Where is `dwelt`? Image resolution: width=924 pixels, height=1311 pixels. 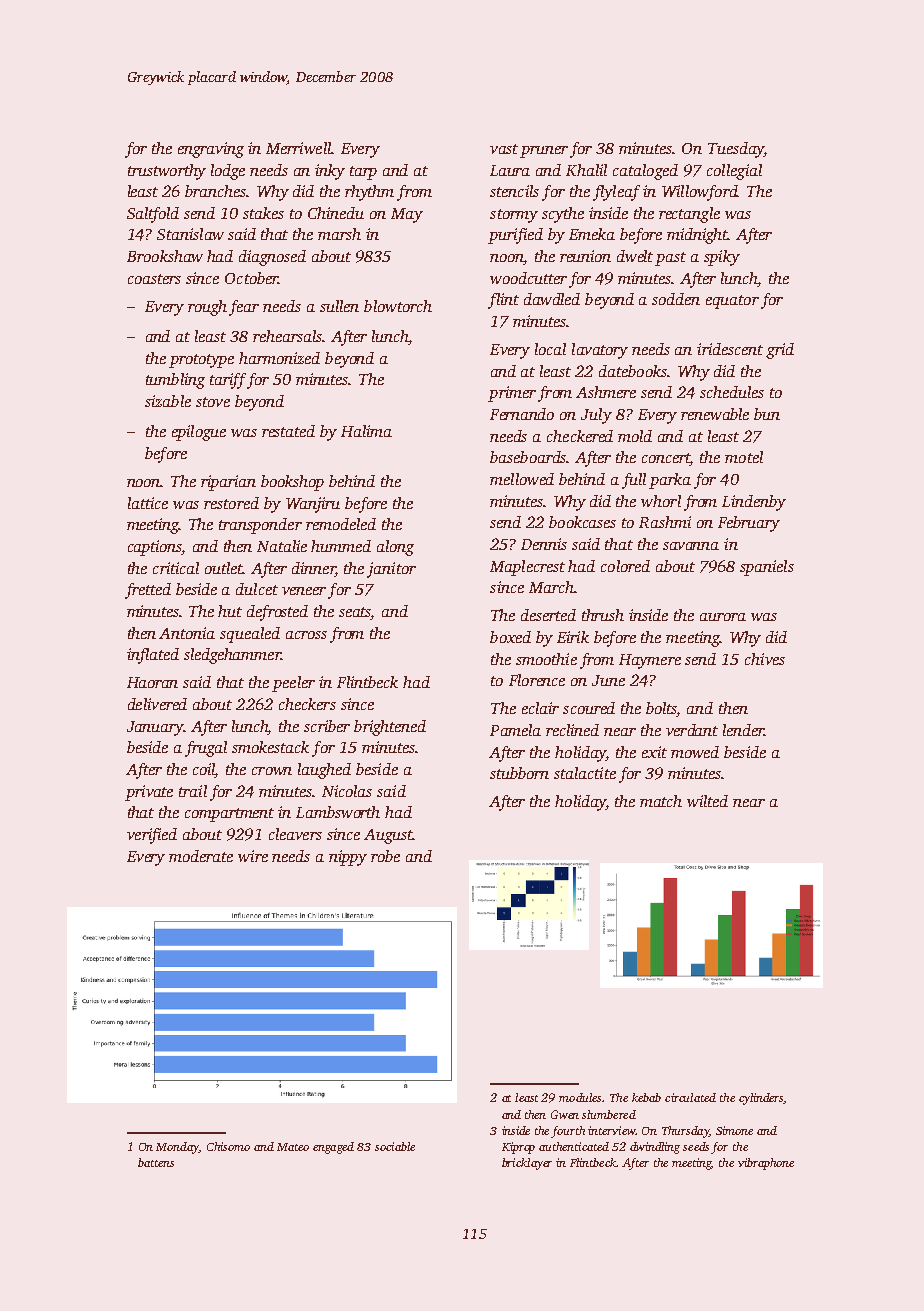
dwelt is located at coordinates (635, 256).
